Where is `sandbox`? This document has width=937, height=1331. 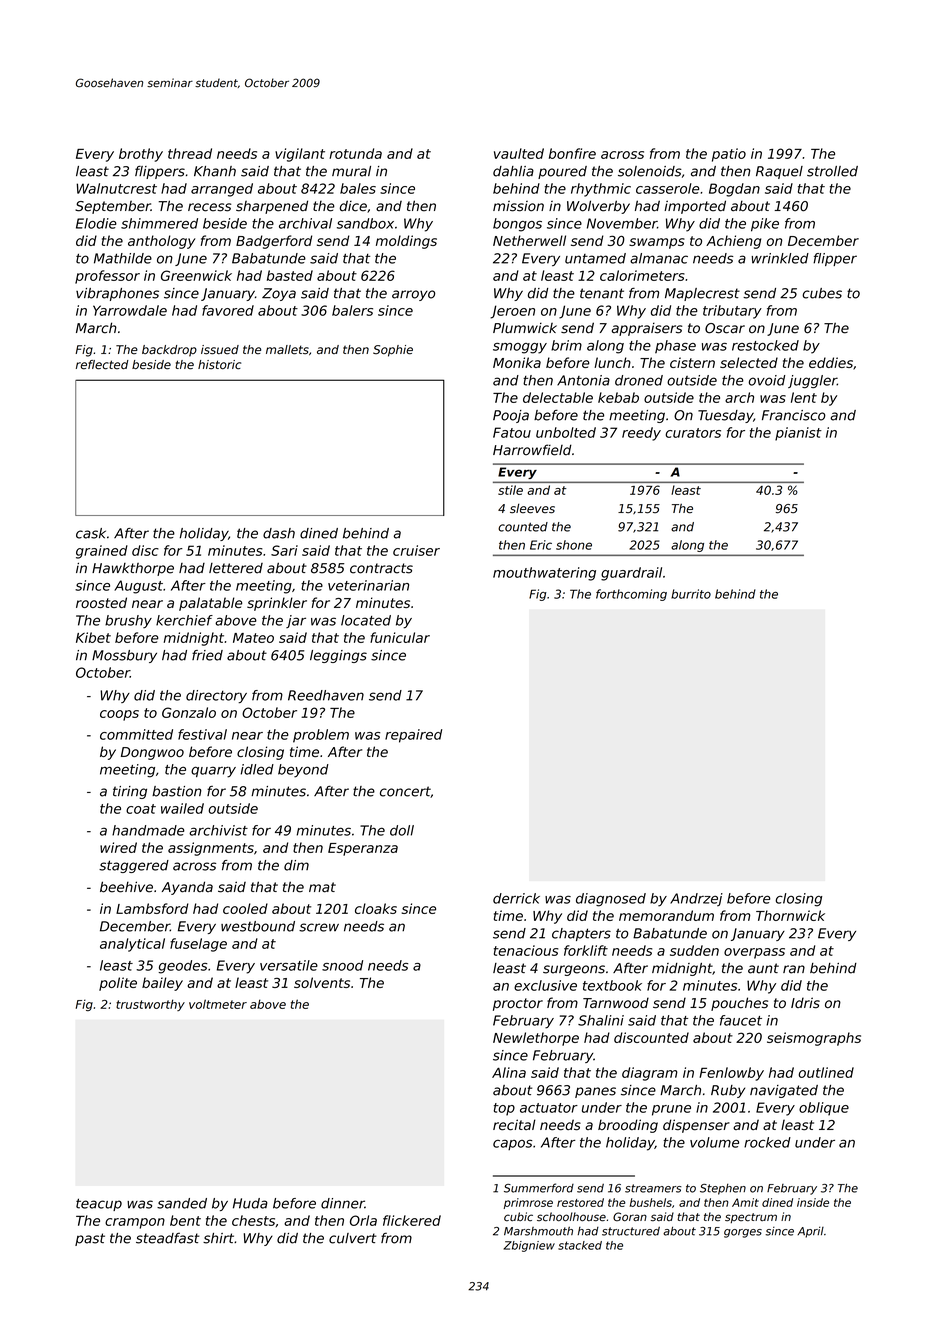 sandbox is located at coordinates (365, 223).
